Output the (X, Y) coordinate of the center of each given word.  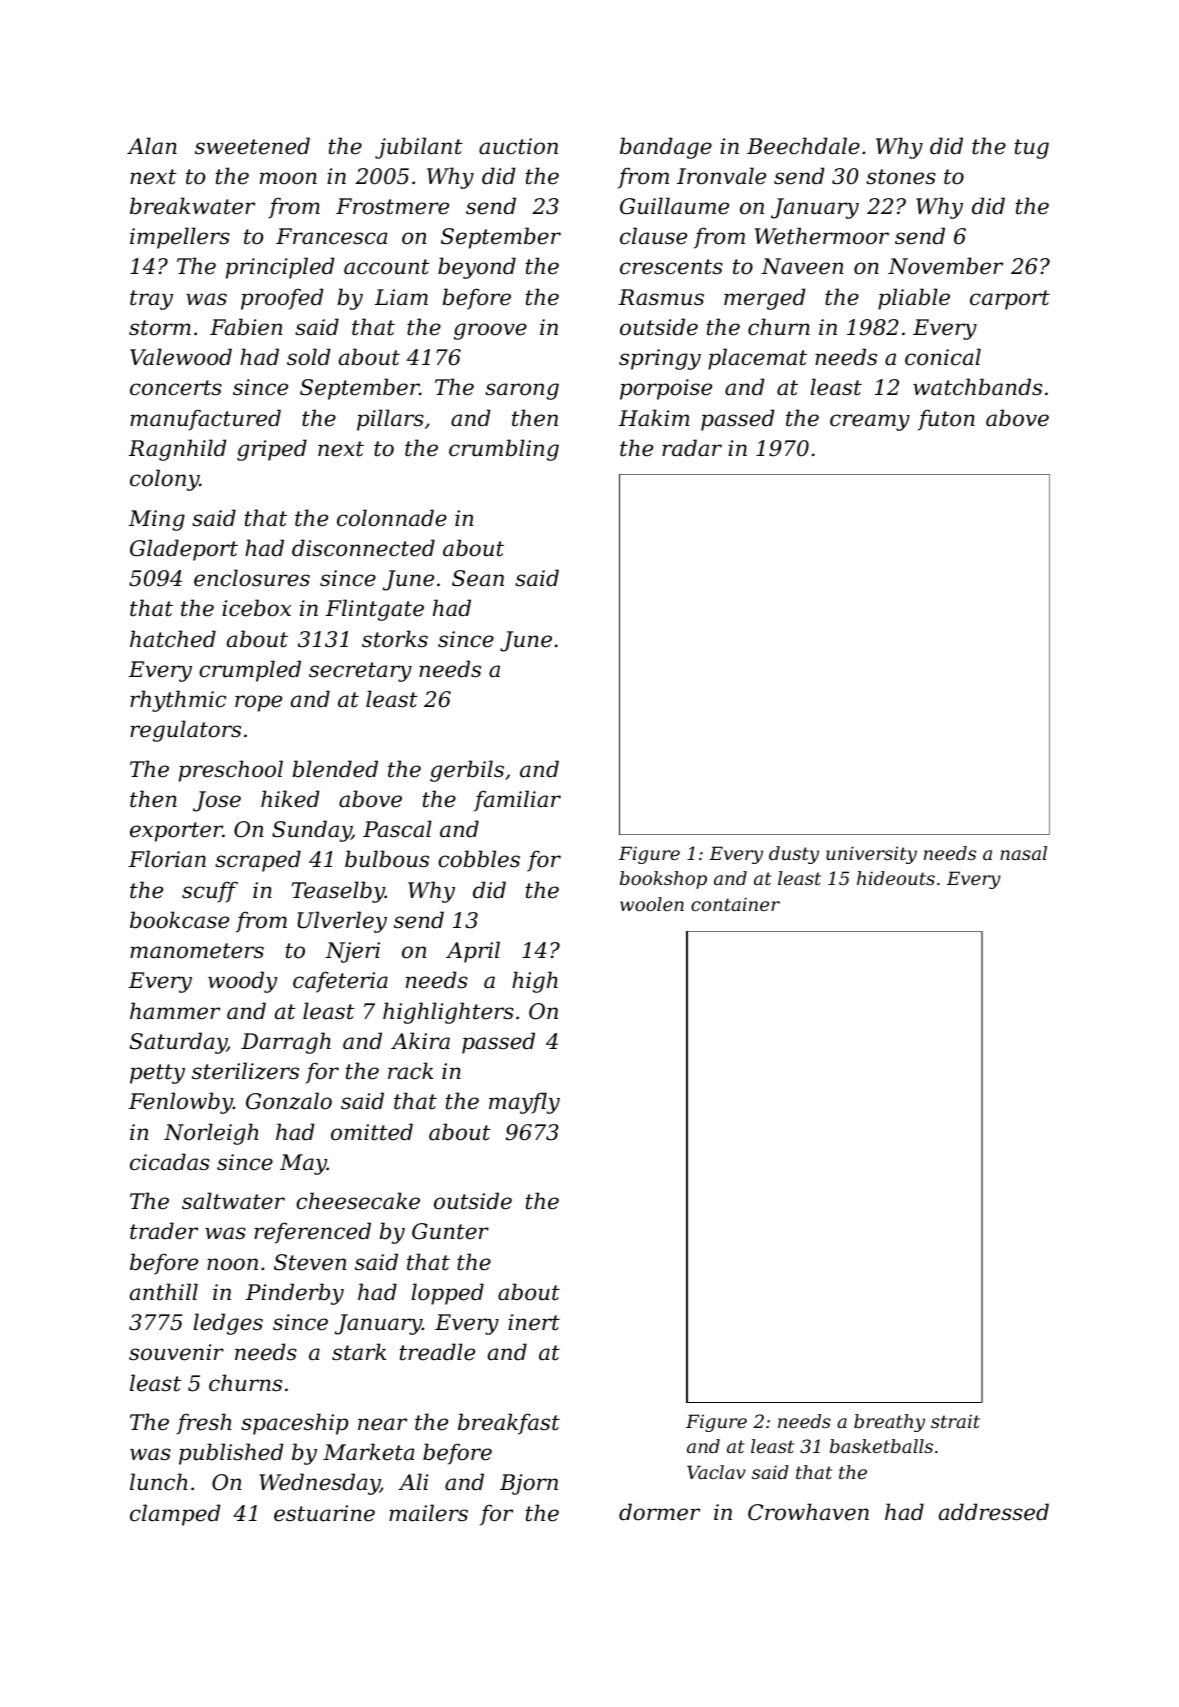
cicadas (170, 1162)
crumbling (504, 450)
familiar (517, 801)
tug (1032, 149)
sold (308, 357)
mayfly (524, 1103)
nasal (1023, 853)
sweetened (252, 146)
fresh (203, 1424)
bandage (666, 148)
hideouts (896, 878)
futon (946, 420)
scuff (210, 892)
